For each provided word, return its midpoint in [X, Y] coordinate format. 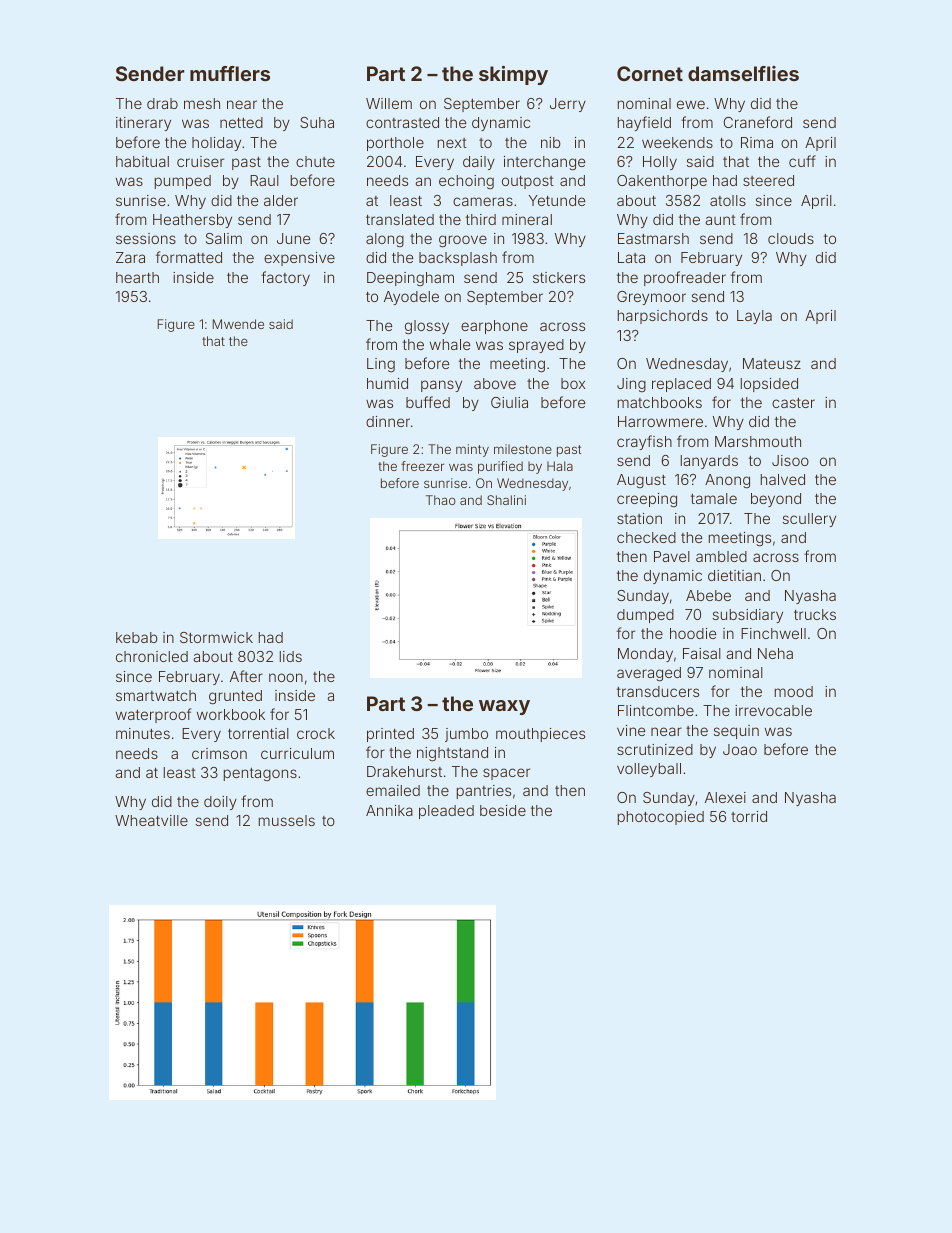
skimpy [513, 75]
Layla [754, 317]
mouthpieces [540, 735]
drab [162, 103]
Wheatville [151, 820]
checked [646, 537]
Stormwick [216, 637]
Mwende [238, 324]
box [573, 383]
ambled [721, 556]
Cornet [650, 73]
